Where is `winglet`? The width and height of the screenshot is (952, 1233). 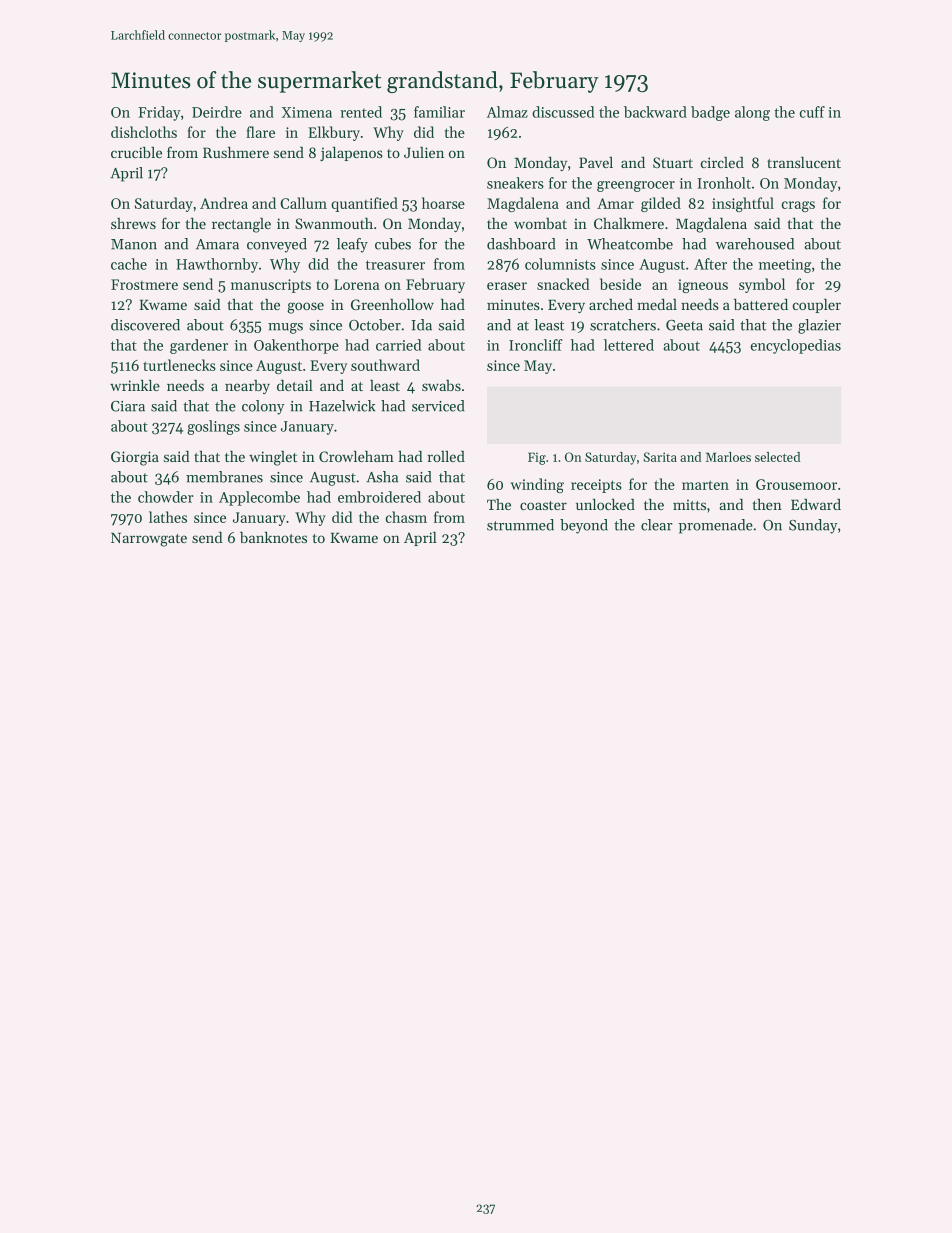 winglet is located at coordinates (273, 458).
